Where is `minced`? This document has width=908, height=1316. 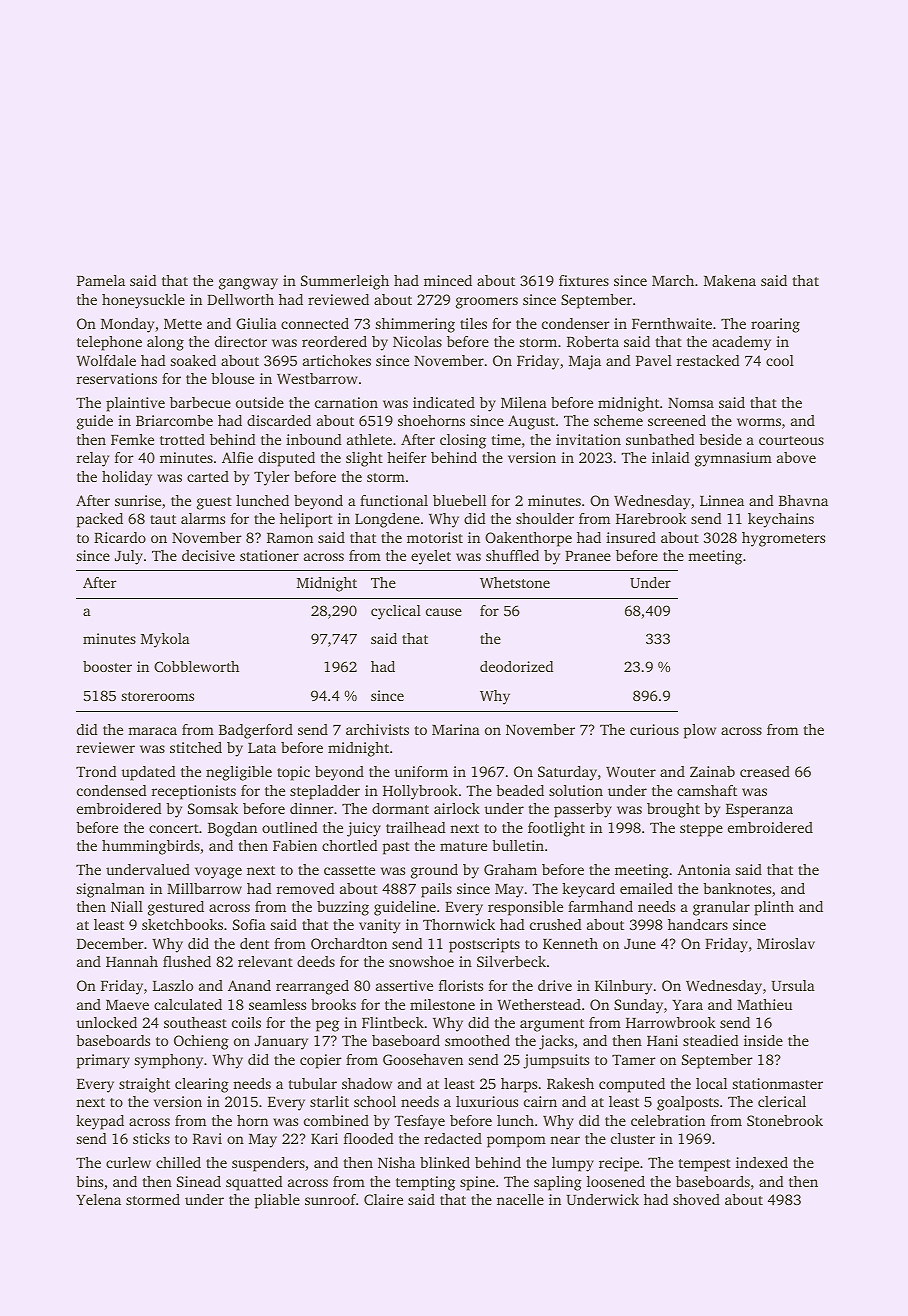 minced is located at coordinates (448, 280).
